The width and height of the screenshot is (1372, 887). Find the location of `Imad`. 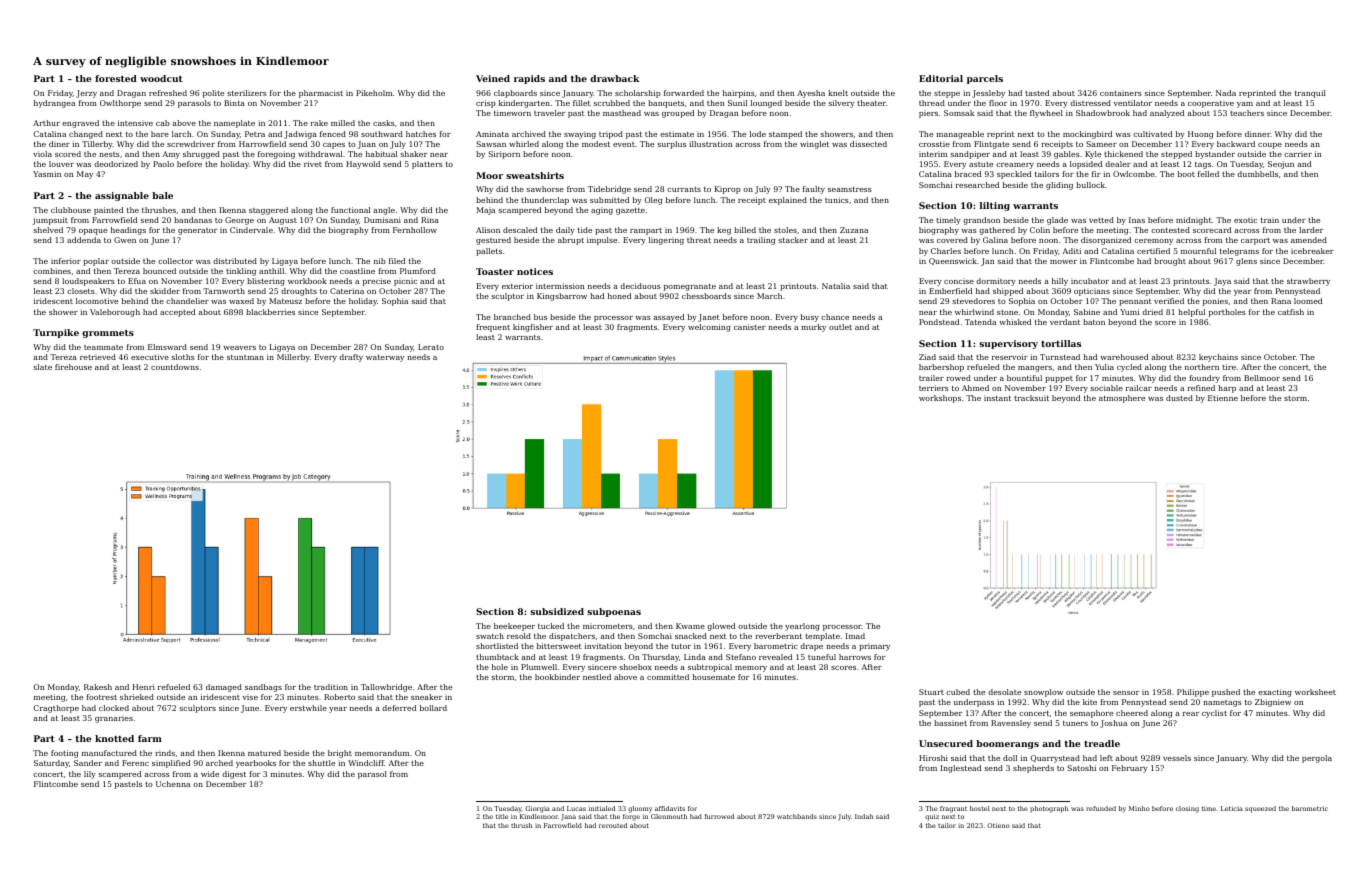

Imad is located at coordinates (855, 636).
